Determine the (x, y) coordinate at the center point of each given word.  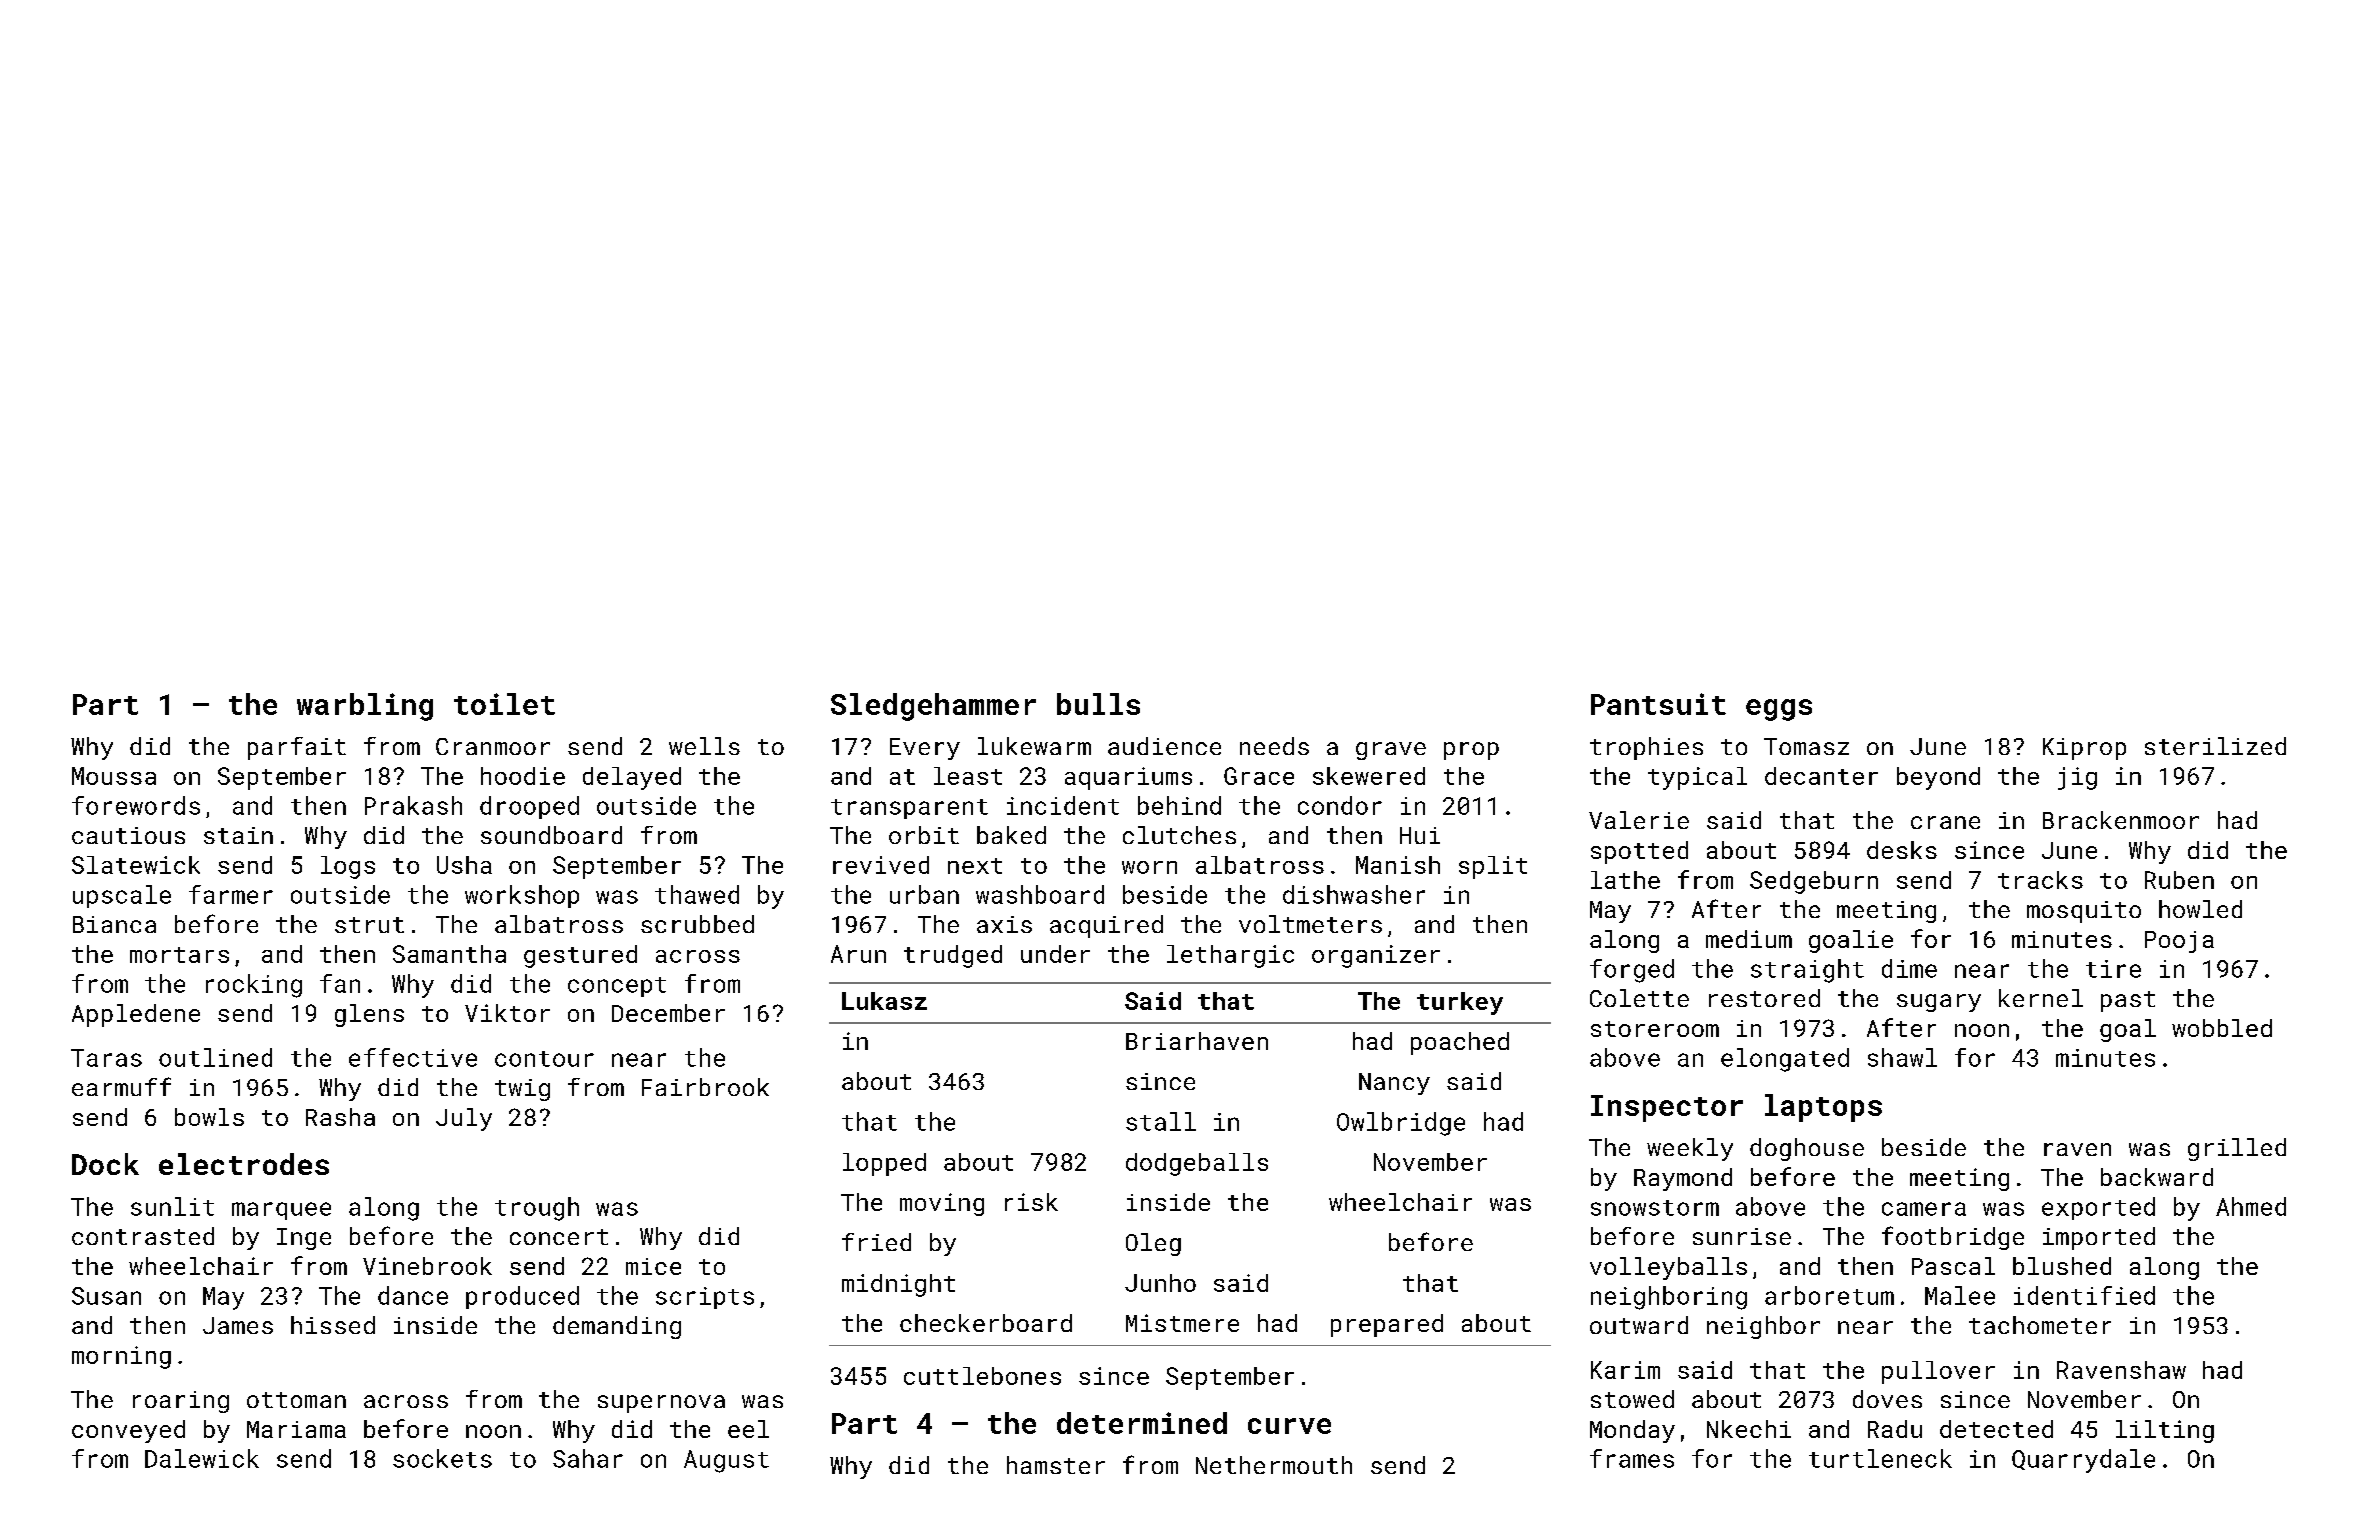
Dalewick (202, 1458)
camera (1924, 1209)
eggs (1779, 710)
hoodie (523, 776)
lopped (884, 1164)
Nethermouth (1274, 1465)
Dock (105, 1164)
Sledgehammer (933, 707)
